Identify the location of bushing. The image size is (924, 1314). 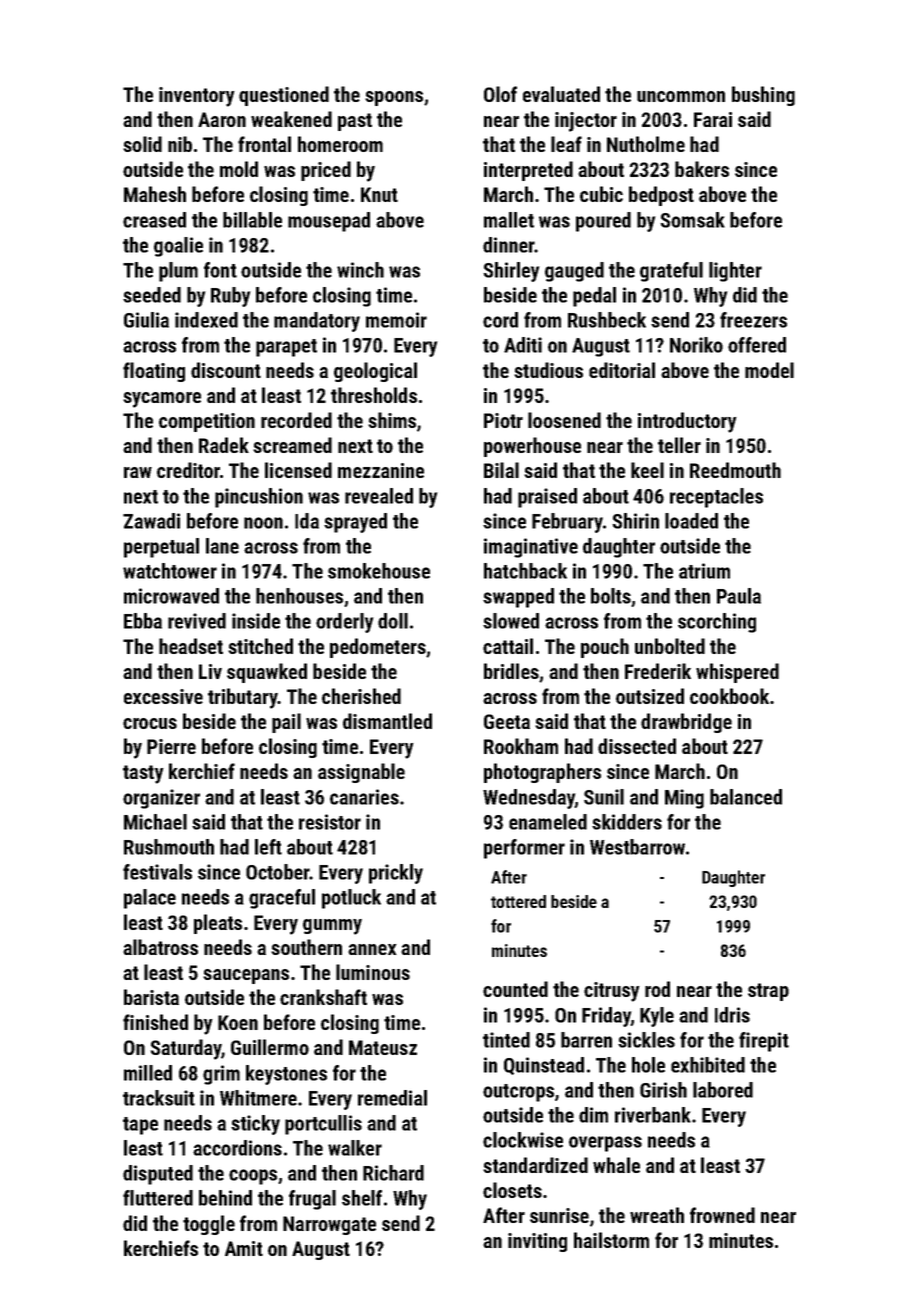
(763, 96).
